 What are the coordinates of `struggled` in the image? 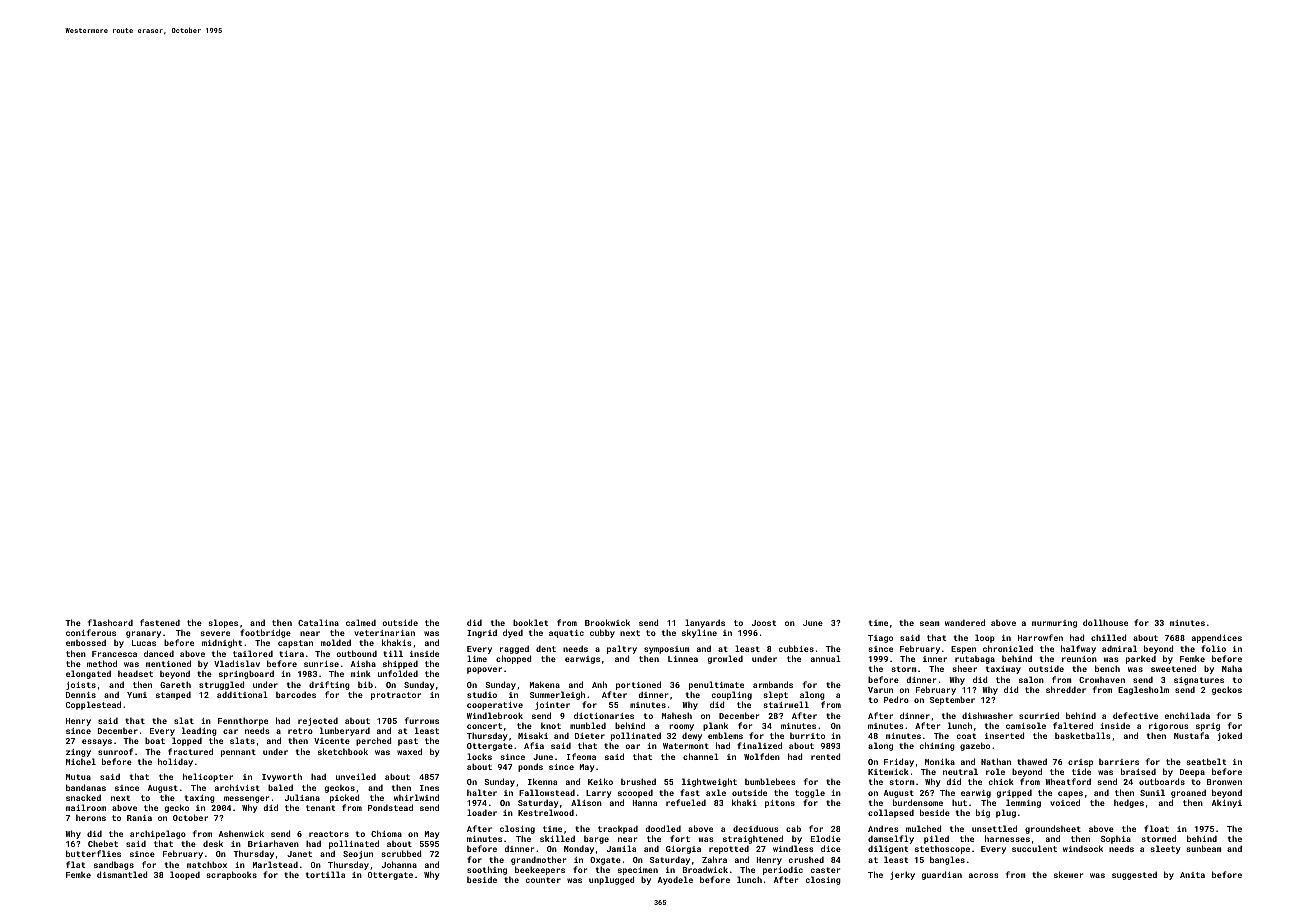 It's located at (221, 685).
